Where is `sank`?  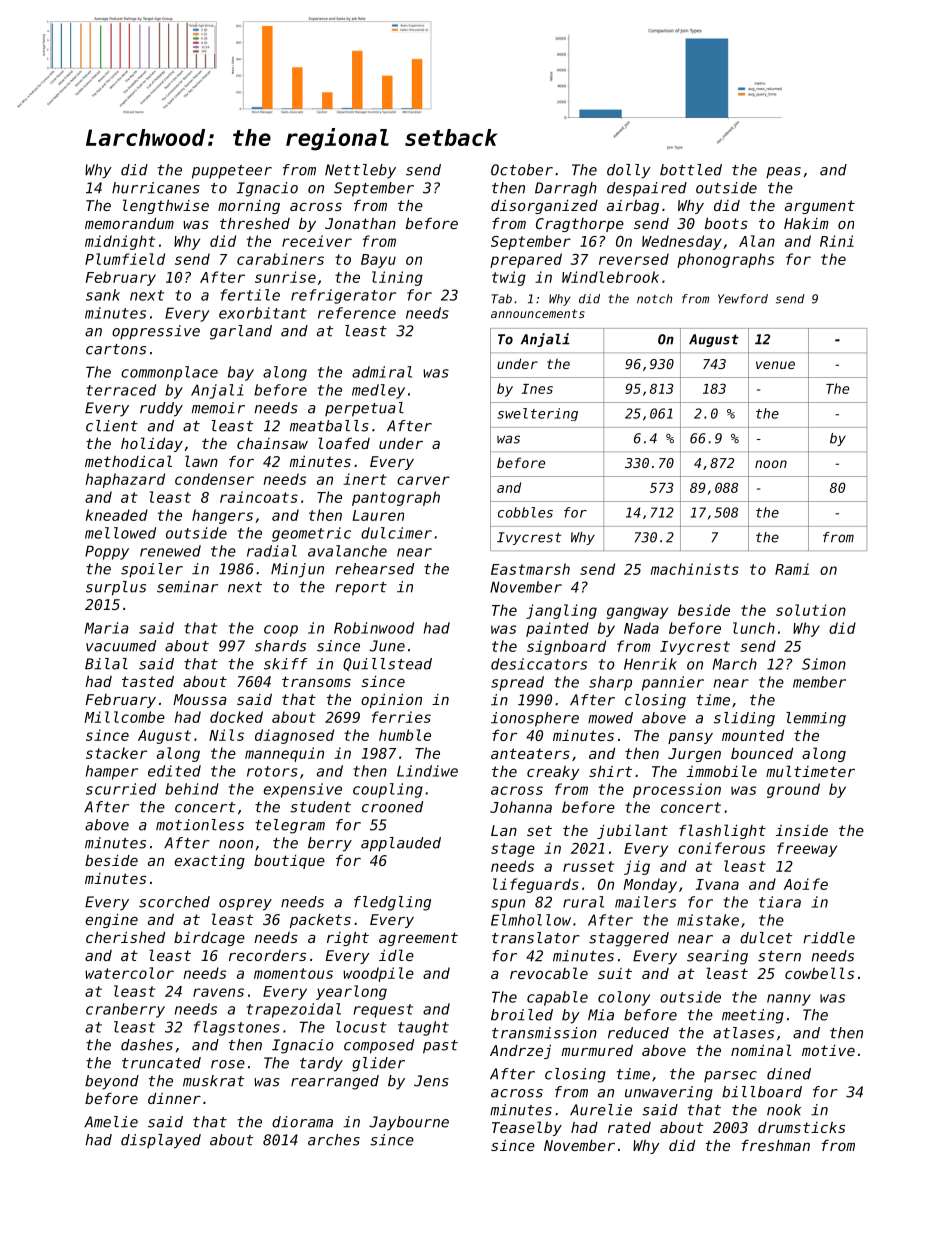 sank is located at coordinates (103, 295).
